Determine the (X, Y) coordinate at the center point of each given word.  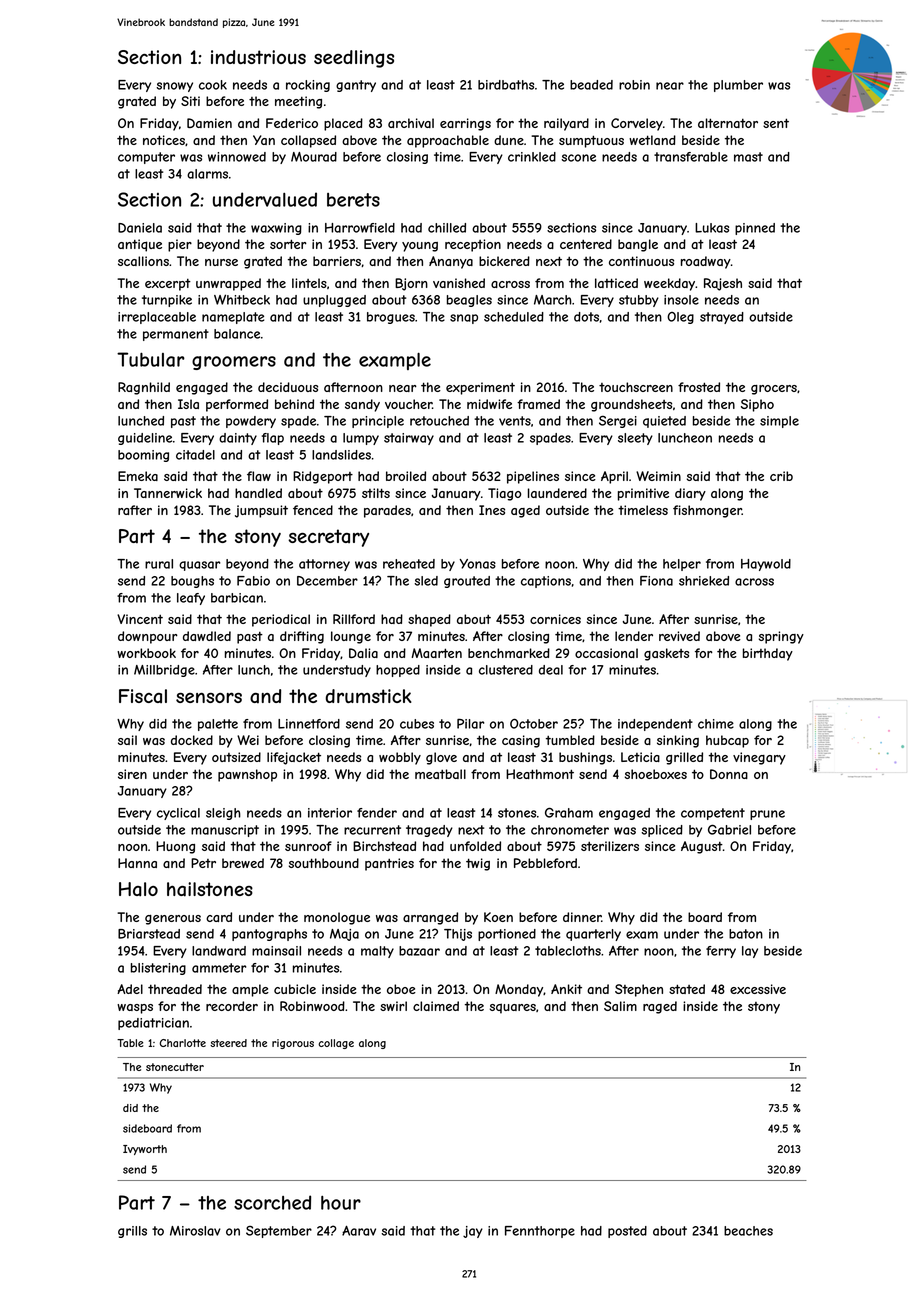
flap (273, 439)
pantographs (269, 935)
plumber (738, 86)
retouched (439, 421)
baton (746, 934)
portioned (507, 935)
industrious (258, 57)
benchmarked (509, 653)
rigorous (293, 1044)
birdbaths (506, 85)
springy (781, 637)
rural (159, 564)
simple (779, 422)
